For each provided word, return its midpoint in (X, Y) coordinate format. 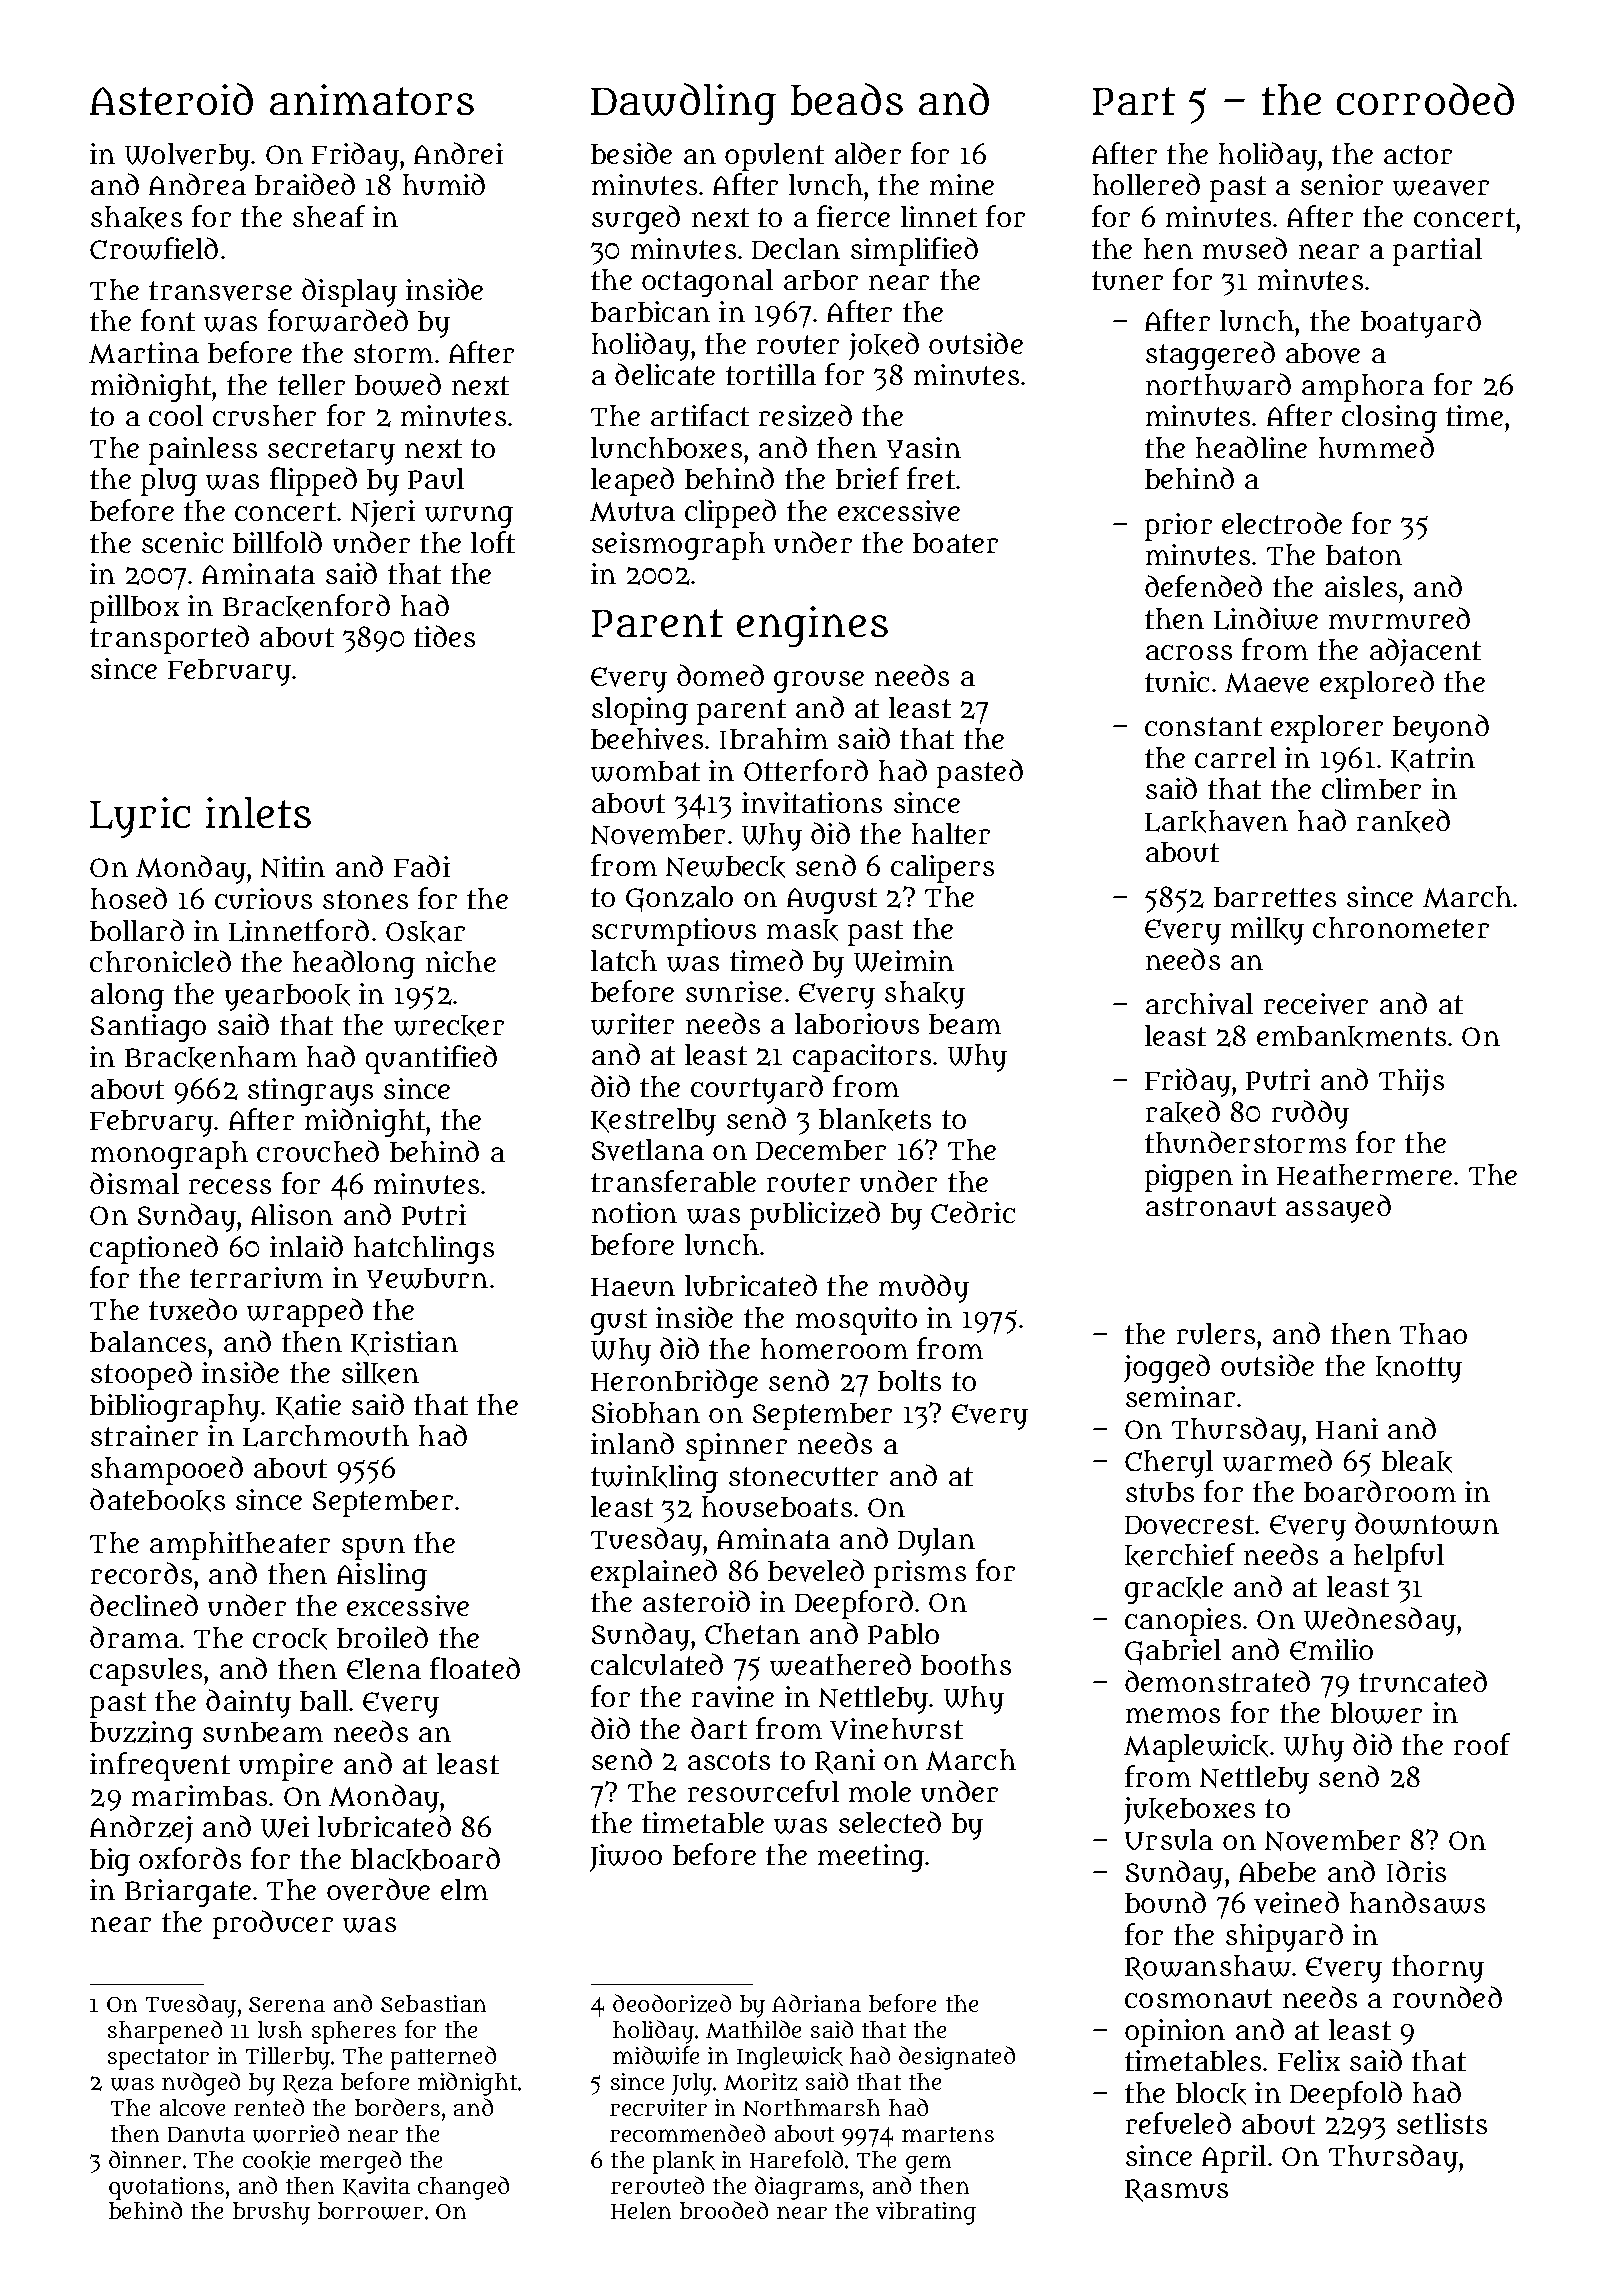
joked (884, 346)
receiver (1316, 1004)
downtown (1427, 1523)
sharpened (165, 2032)
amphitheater (240, 1546)
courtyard (757, 1089)
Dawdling (683, 104)
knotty (1419, 1369)
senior (1342, 184)
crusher (264, 415)
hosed (129, 898)
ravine (733, 1697)
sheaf (329, 216)
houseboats (777, 1506)
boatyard (1421, 323)
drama (134, 1637)
